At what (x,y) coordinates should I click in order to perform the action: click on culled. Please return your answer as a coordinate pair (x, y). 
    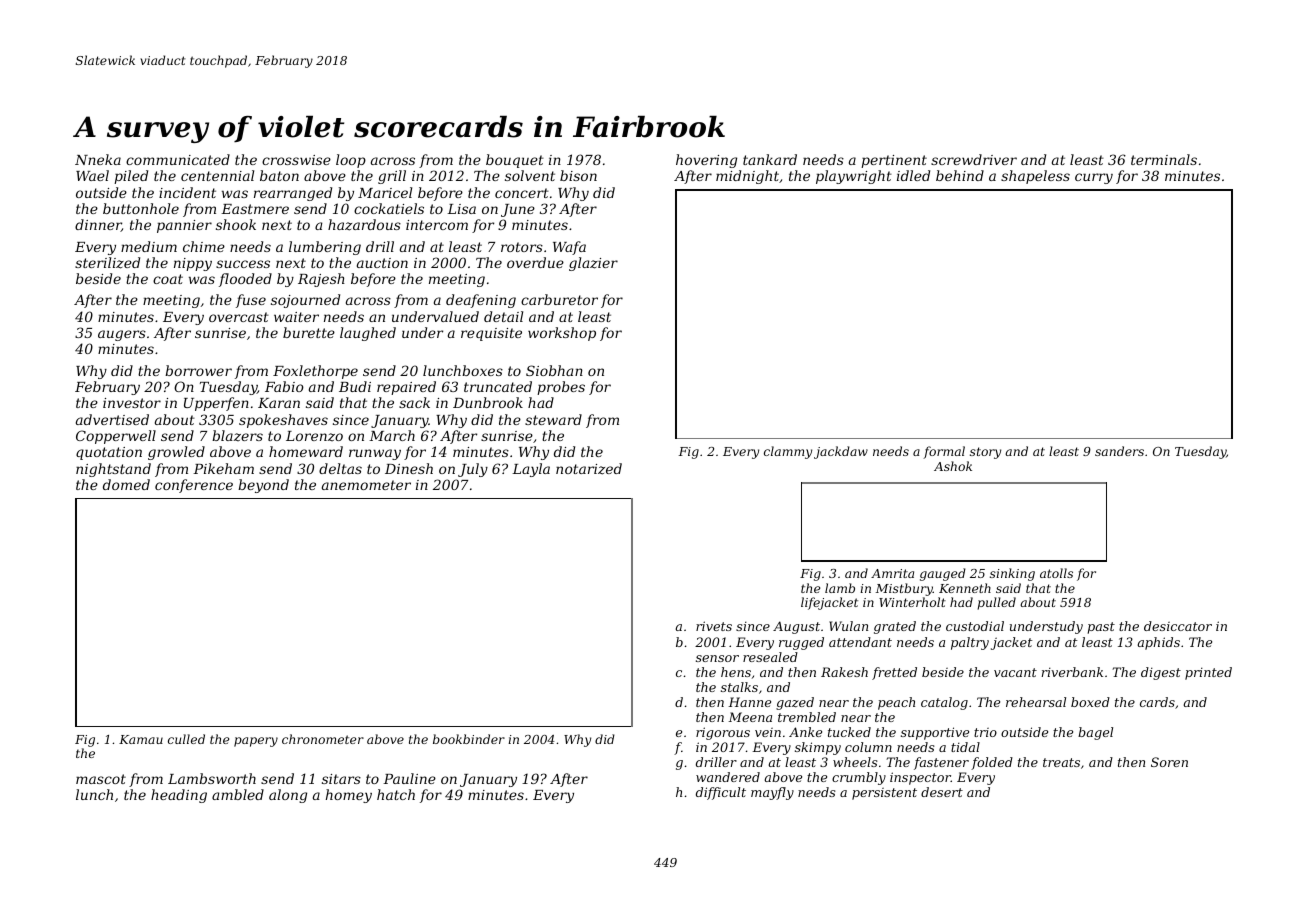
    Looking at the image, I should click on (186, 739).
